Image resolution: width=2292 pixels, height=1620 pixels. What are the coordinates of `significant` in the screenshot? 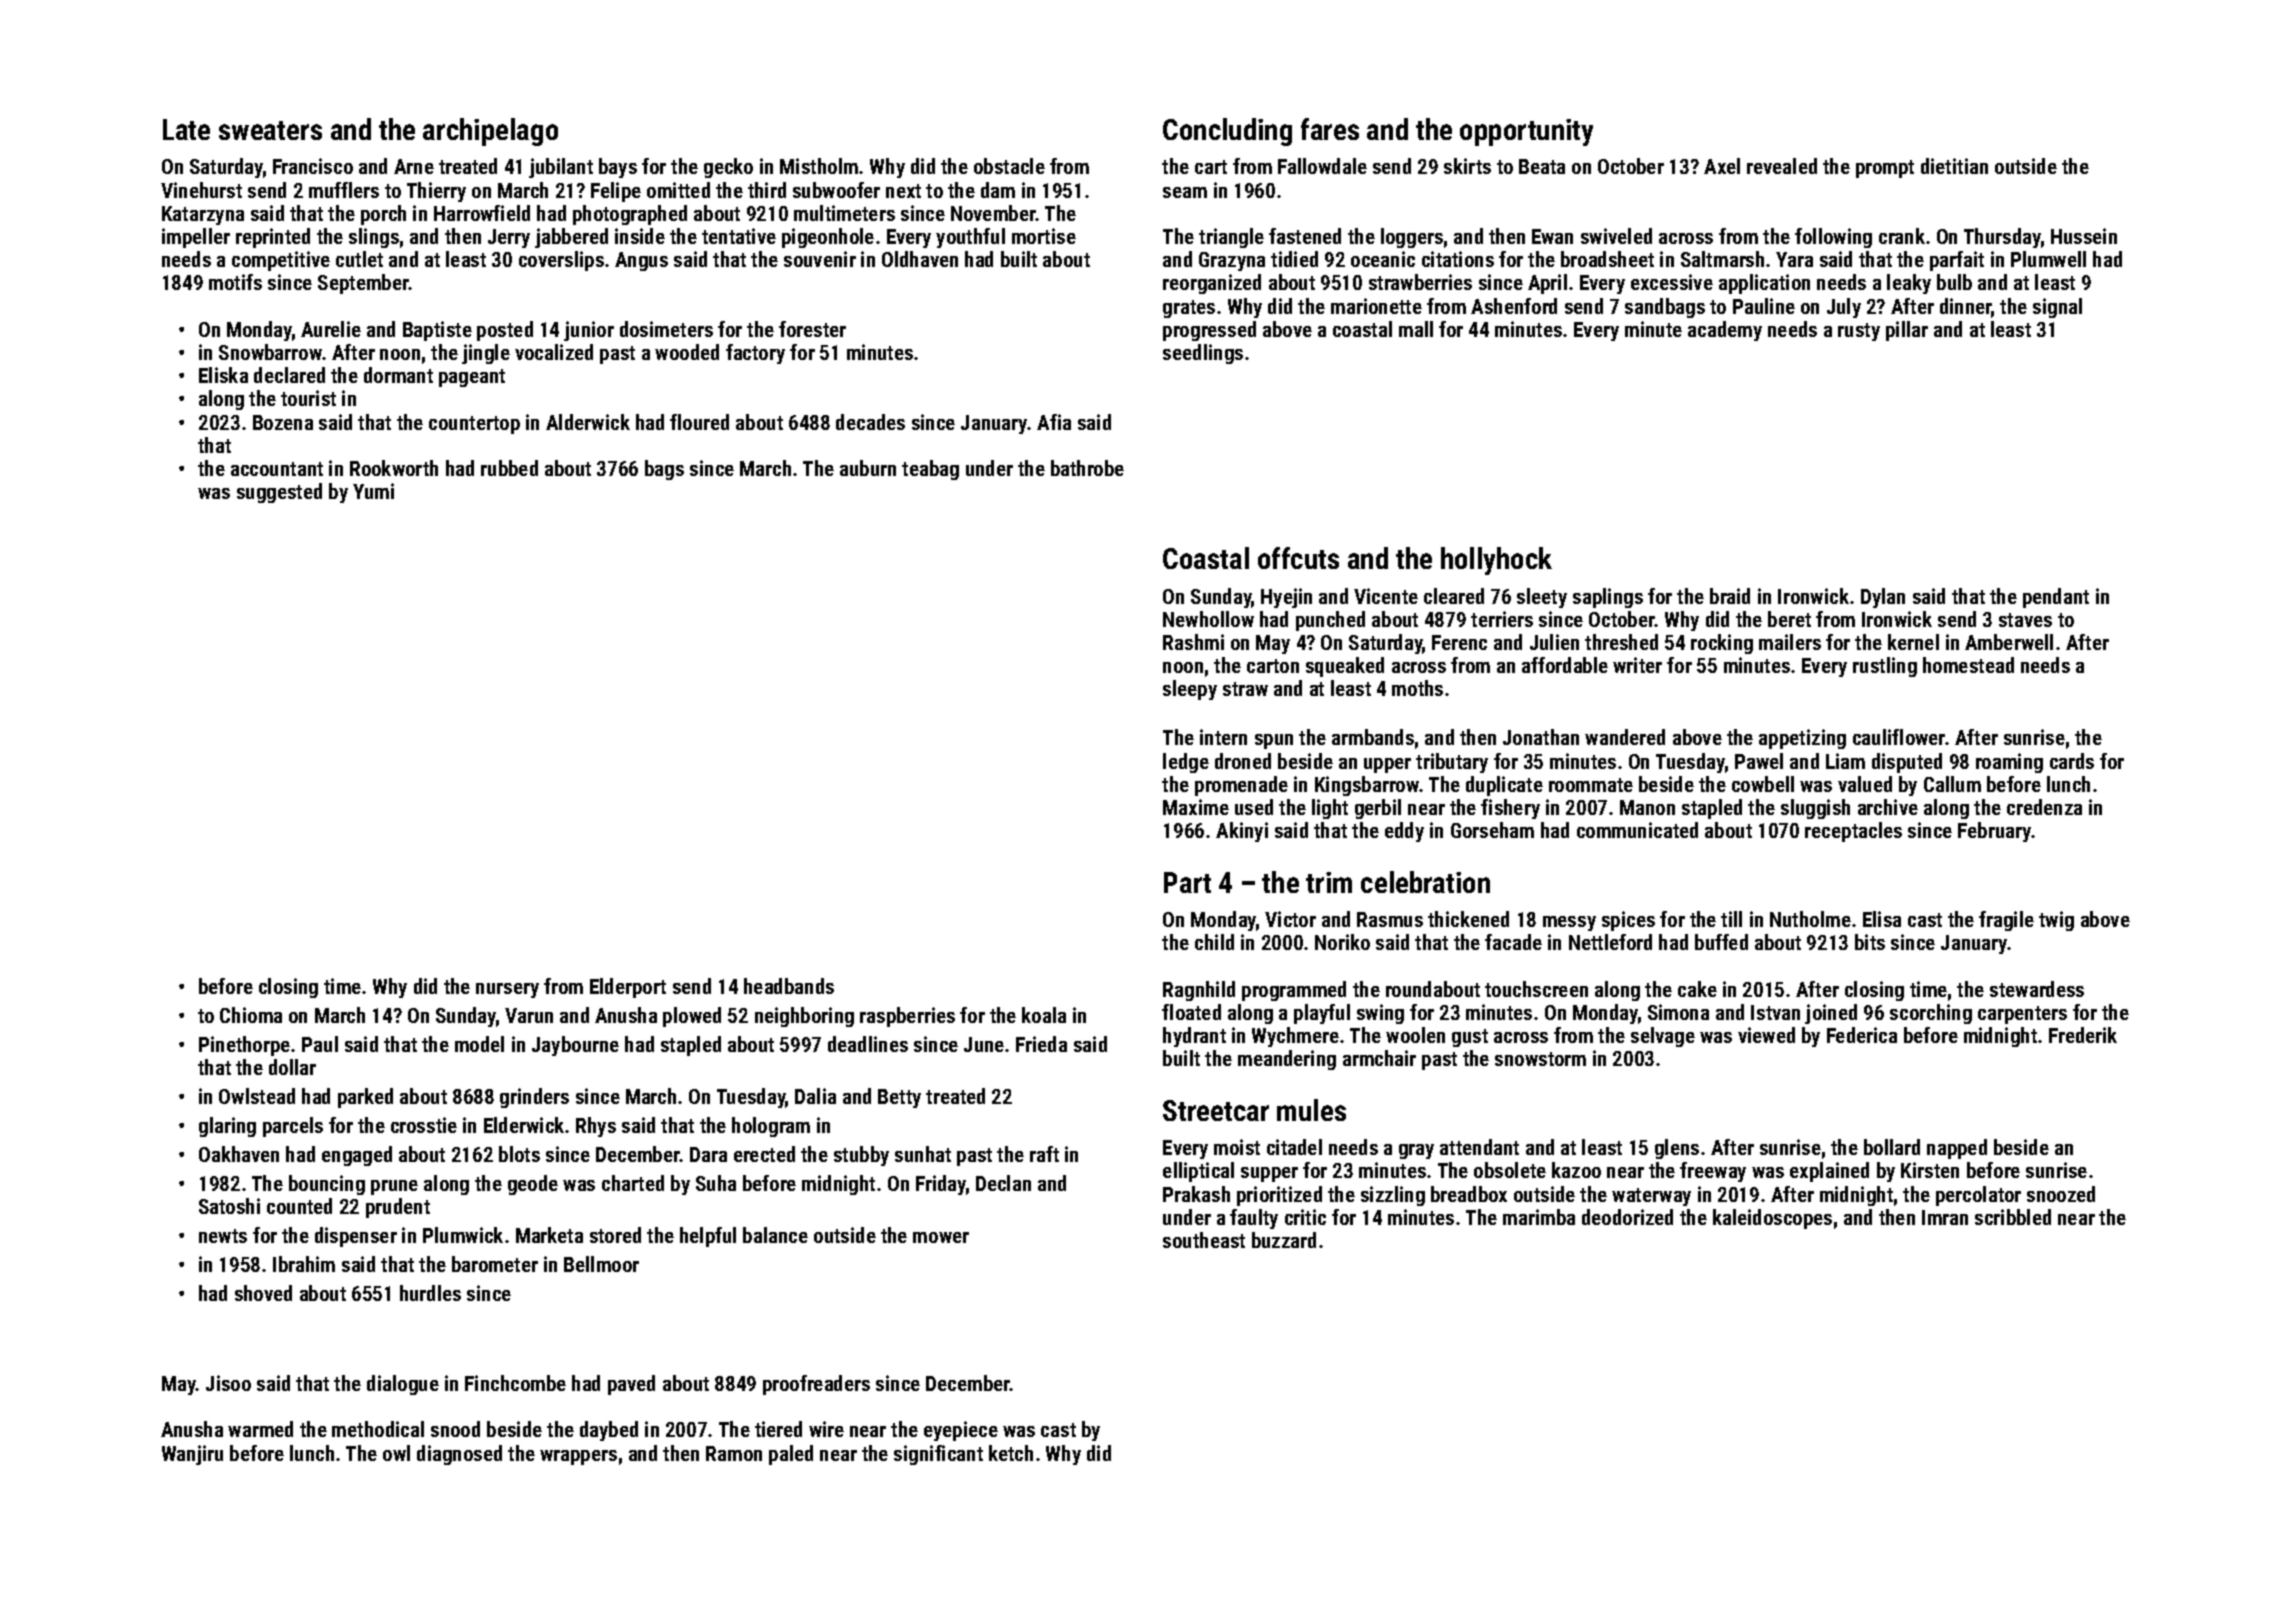 It's located at (938, 1455).
